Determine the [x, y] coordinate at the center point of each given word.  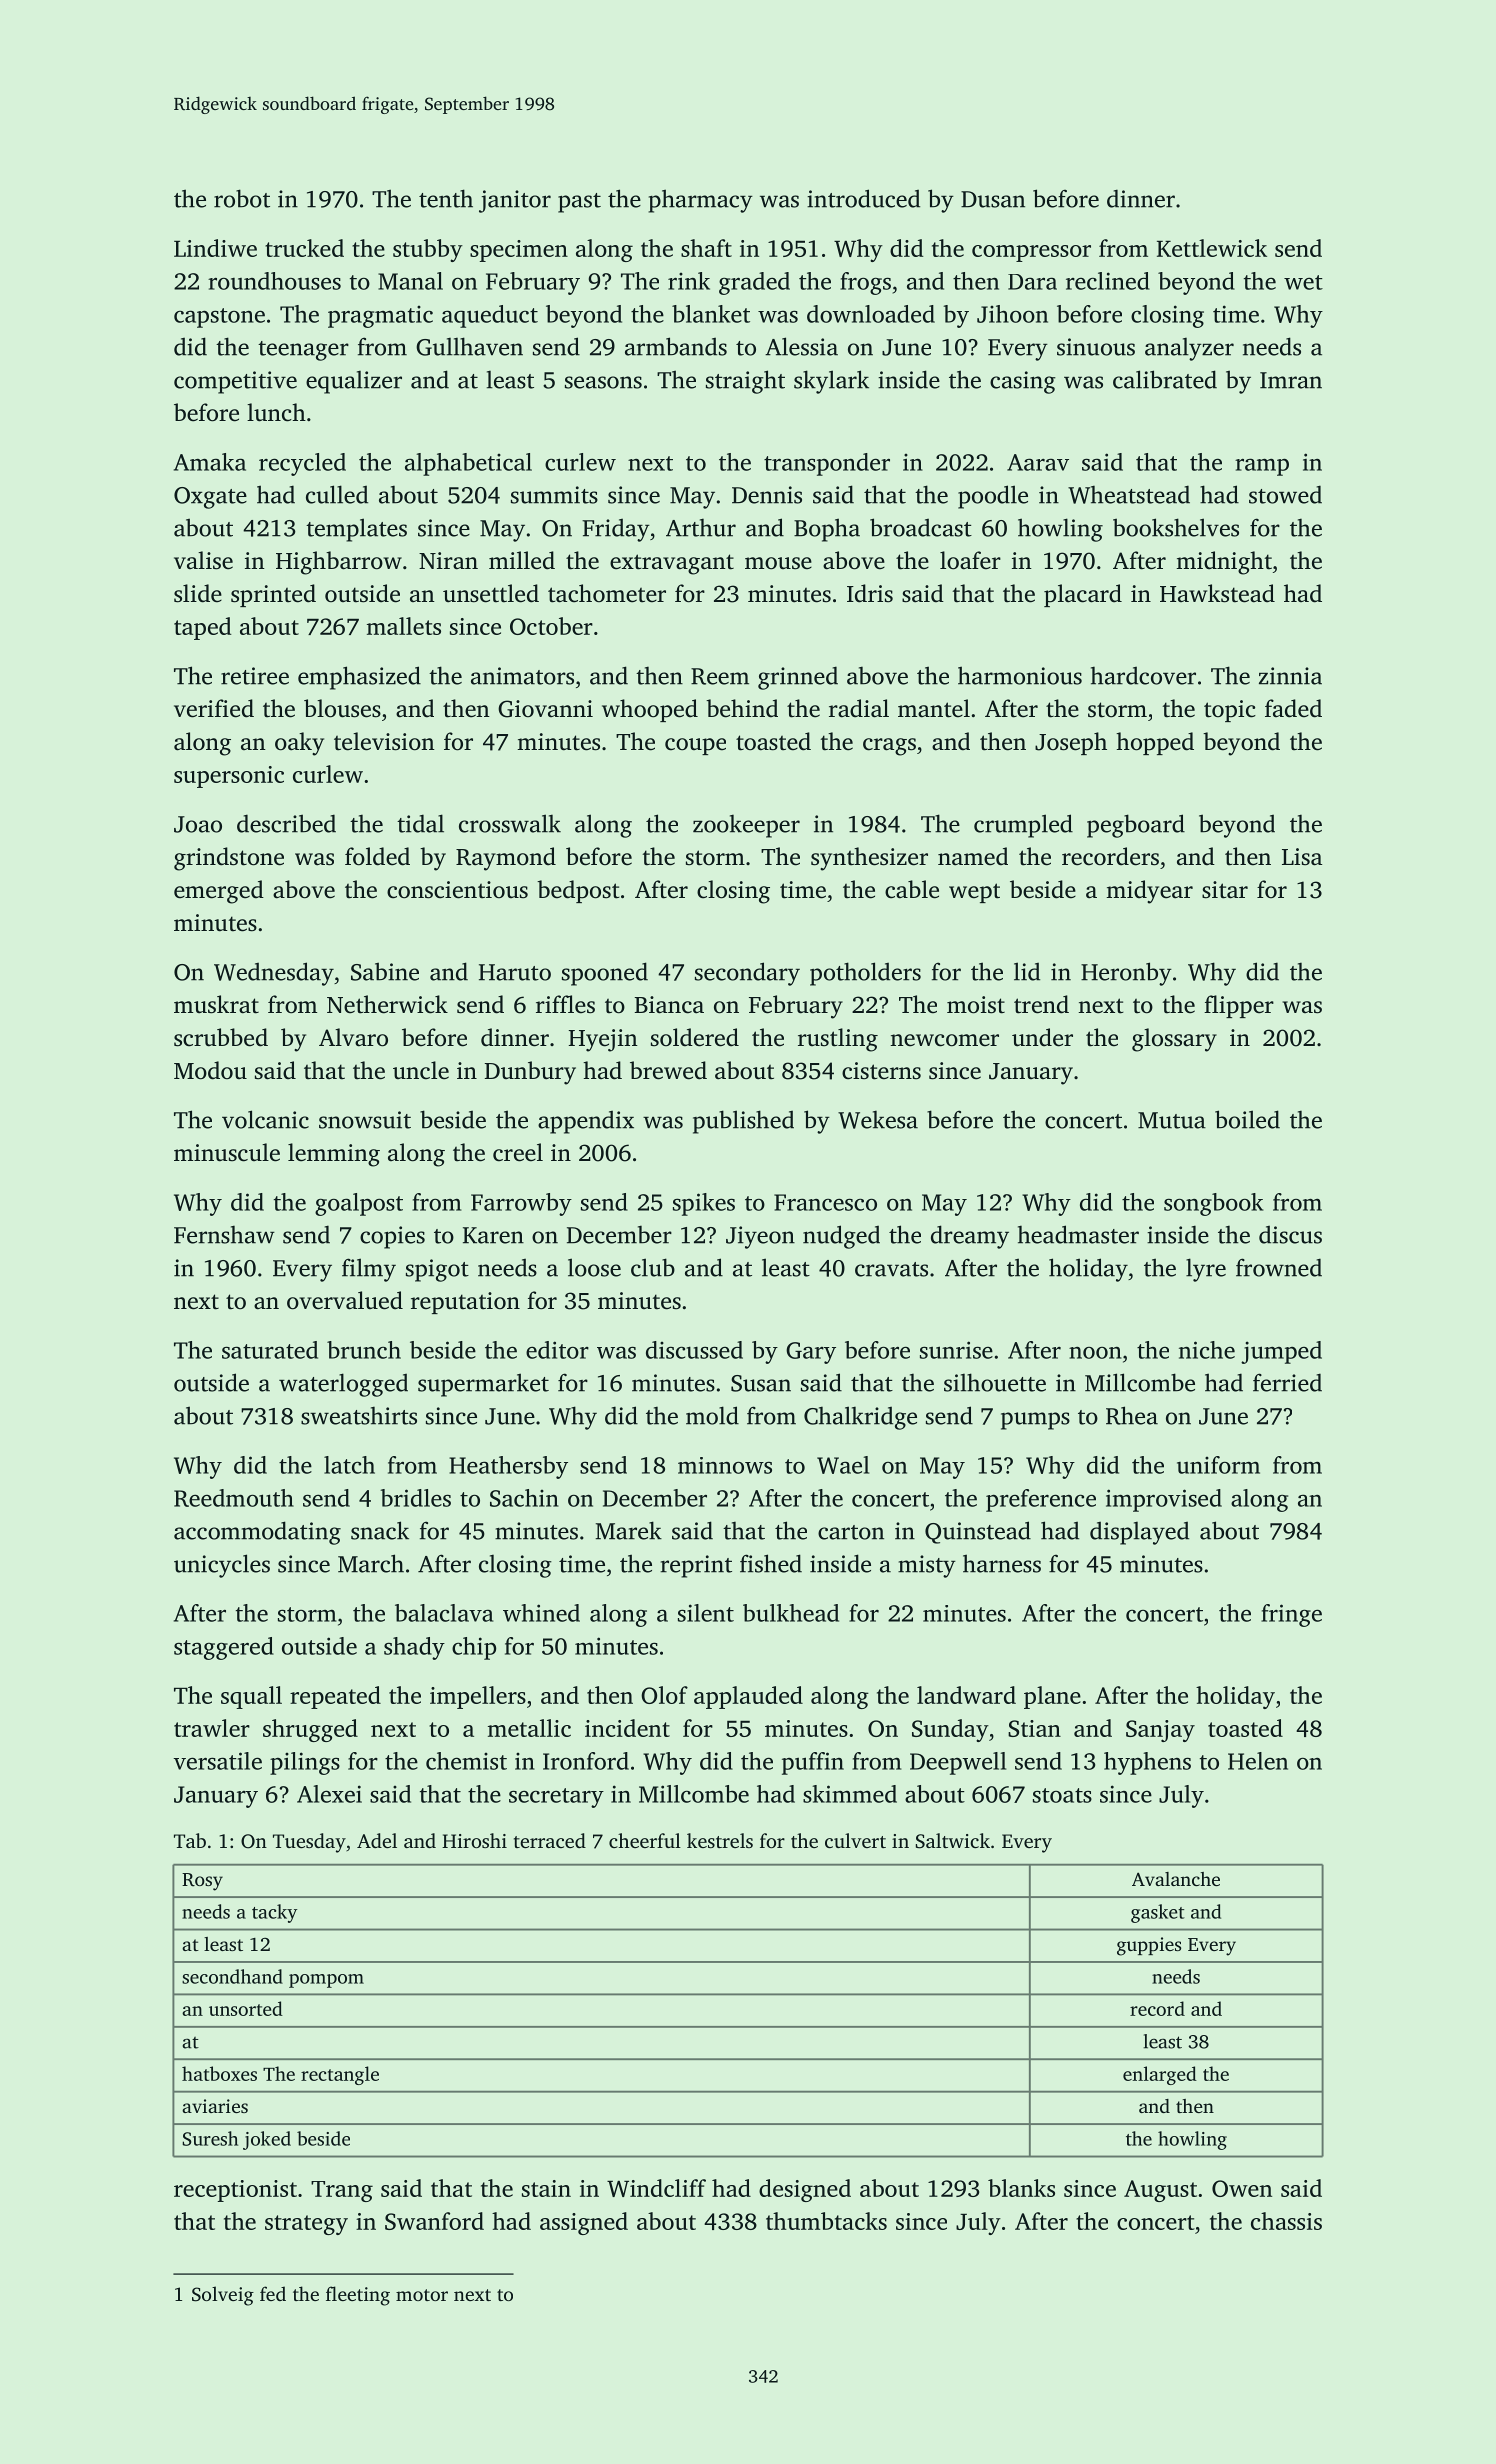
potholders [865, 974]
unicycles [222, 1566]
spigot [437, 1270]
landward [966, 1695]
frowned [1279, 1267]
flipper [1239, 1006]
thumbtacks [826, 2221]
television [384, 741]
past [579, 203]
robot [242, 198]
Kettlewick [1212, 248]
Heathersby [508, 1467]
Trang [342, 2191]
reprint [696, 1566]
